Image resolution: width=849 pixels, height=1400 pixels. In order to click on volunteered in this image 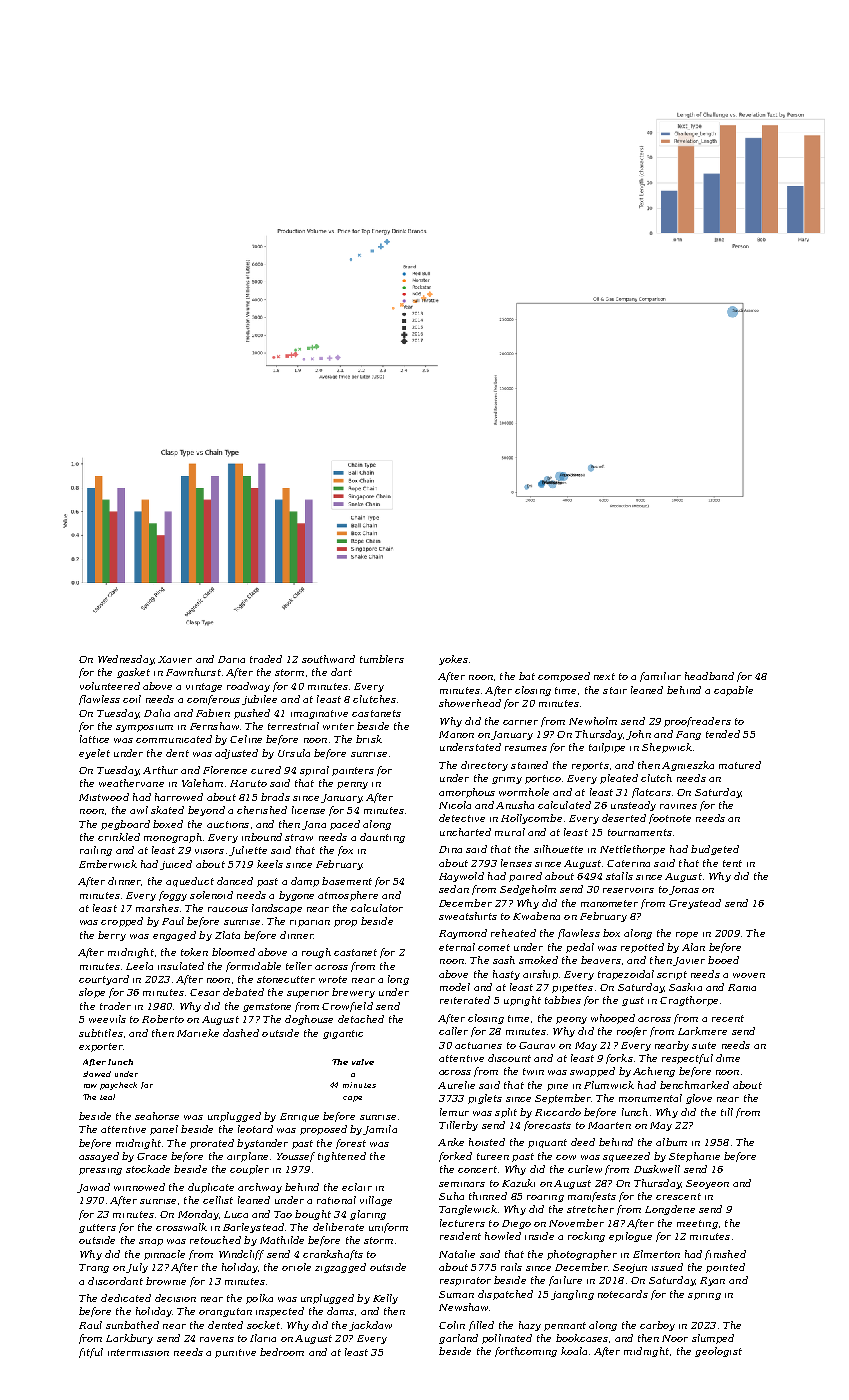, I will do `click(110, 686)`.
